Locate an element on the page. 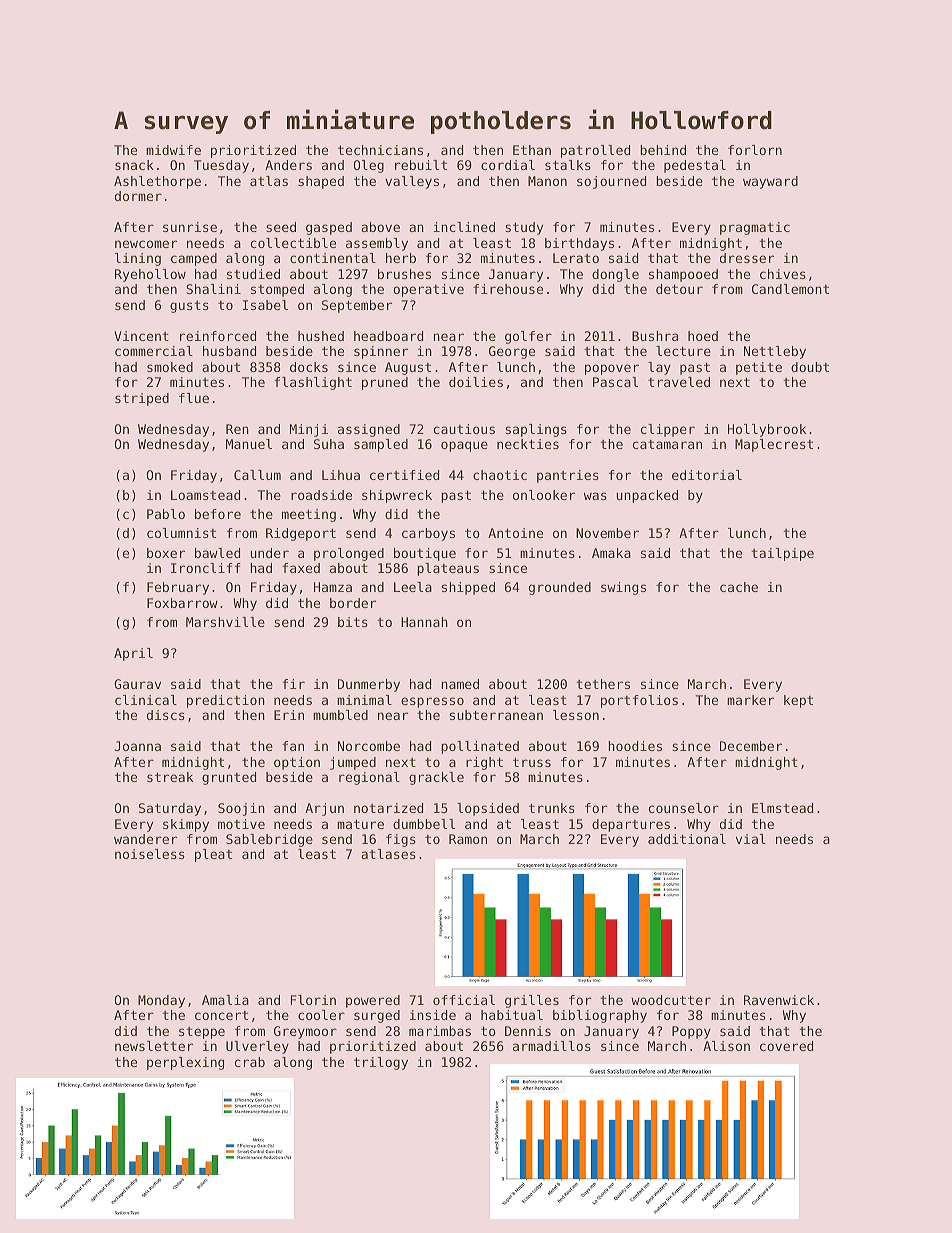 This image has width=952, height=1233. herb is located at coordinates (401, 258).
